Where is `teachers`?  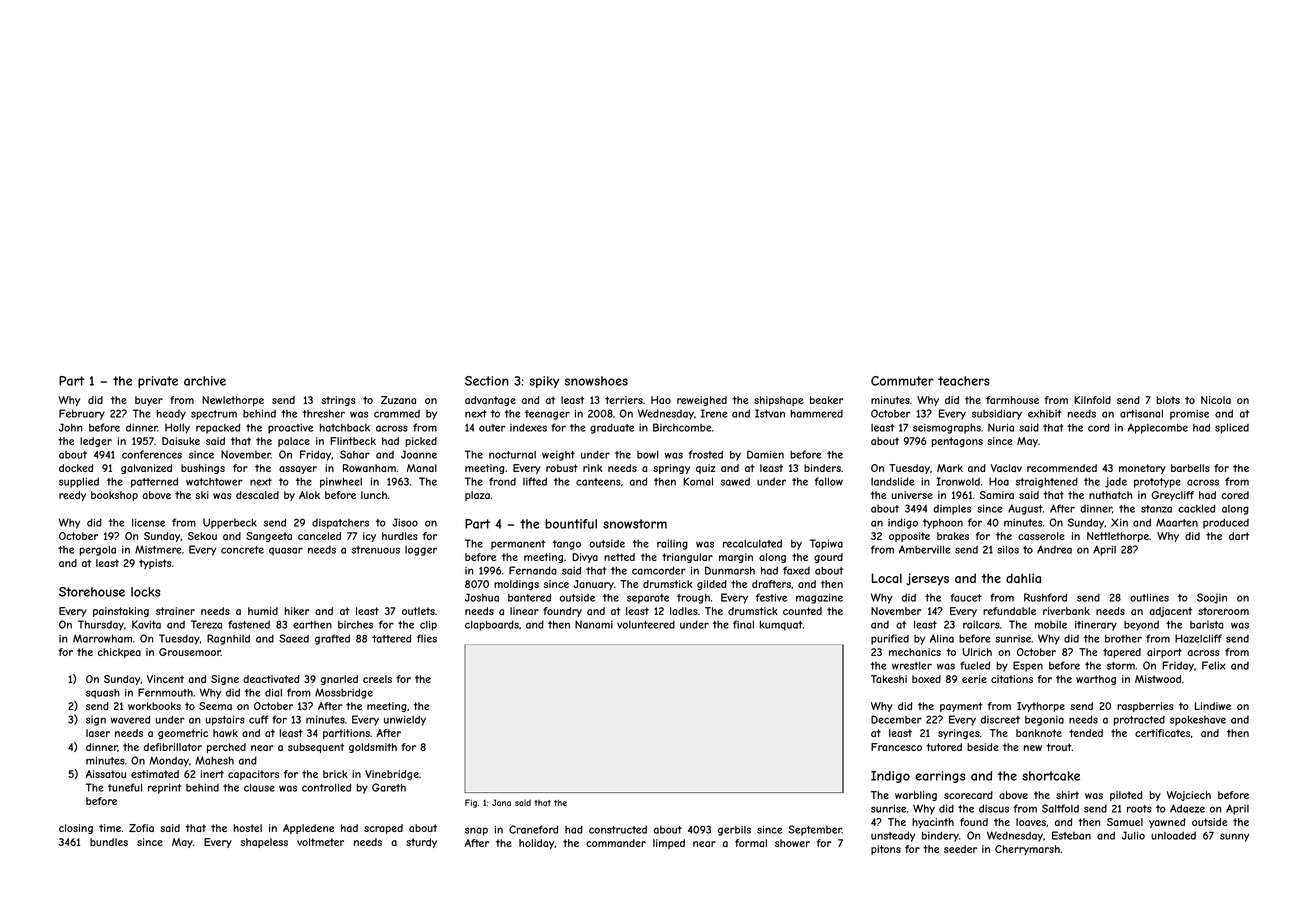
teachers is located at coordinates (964, 381).
